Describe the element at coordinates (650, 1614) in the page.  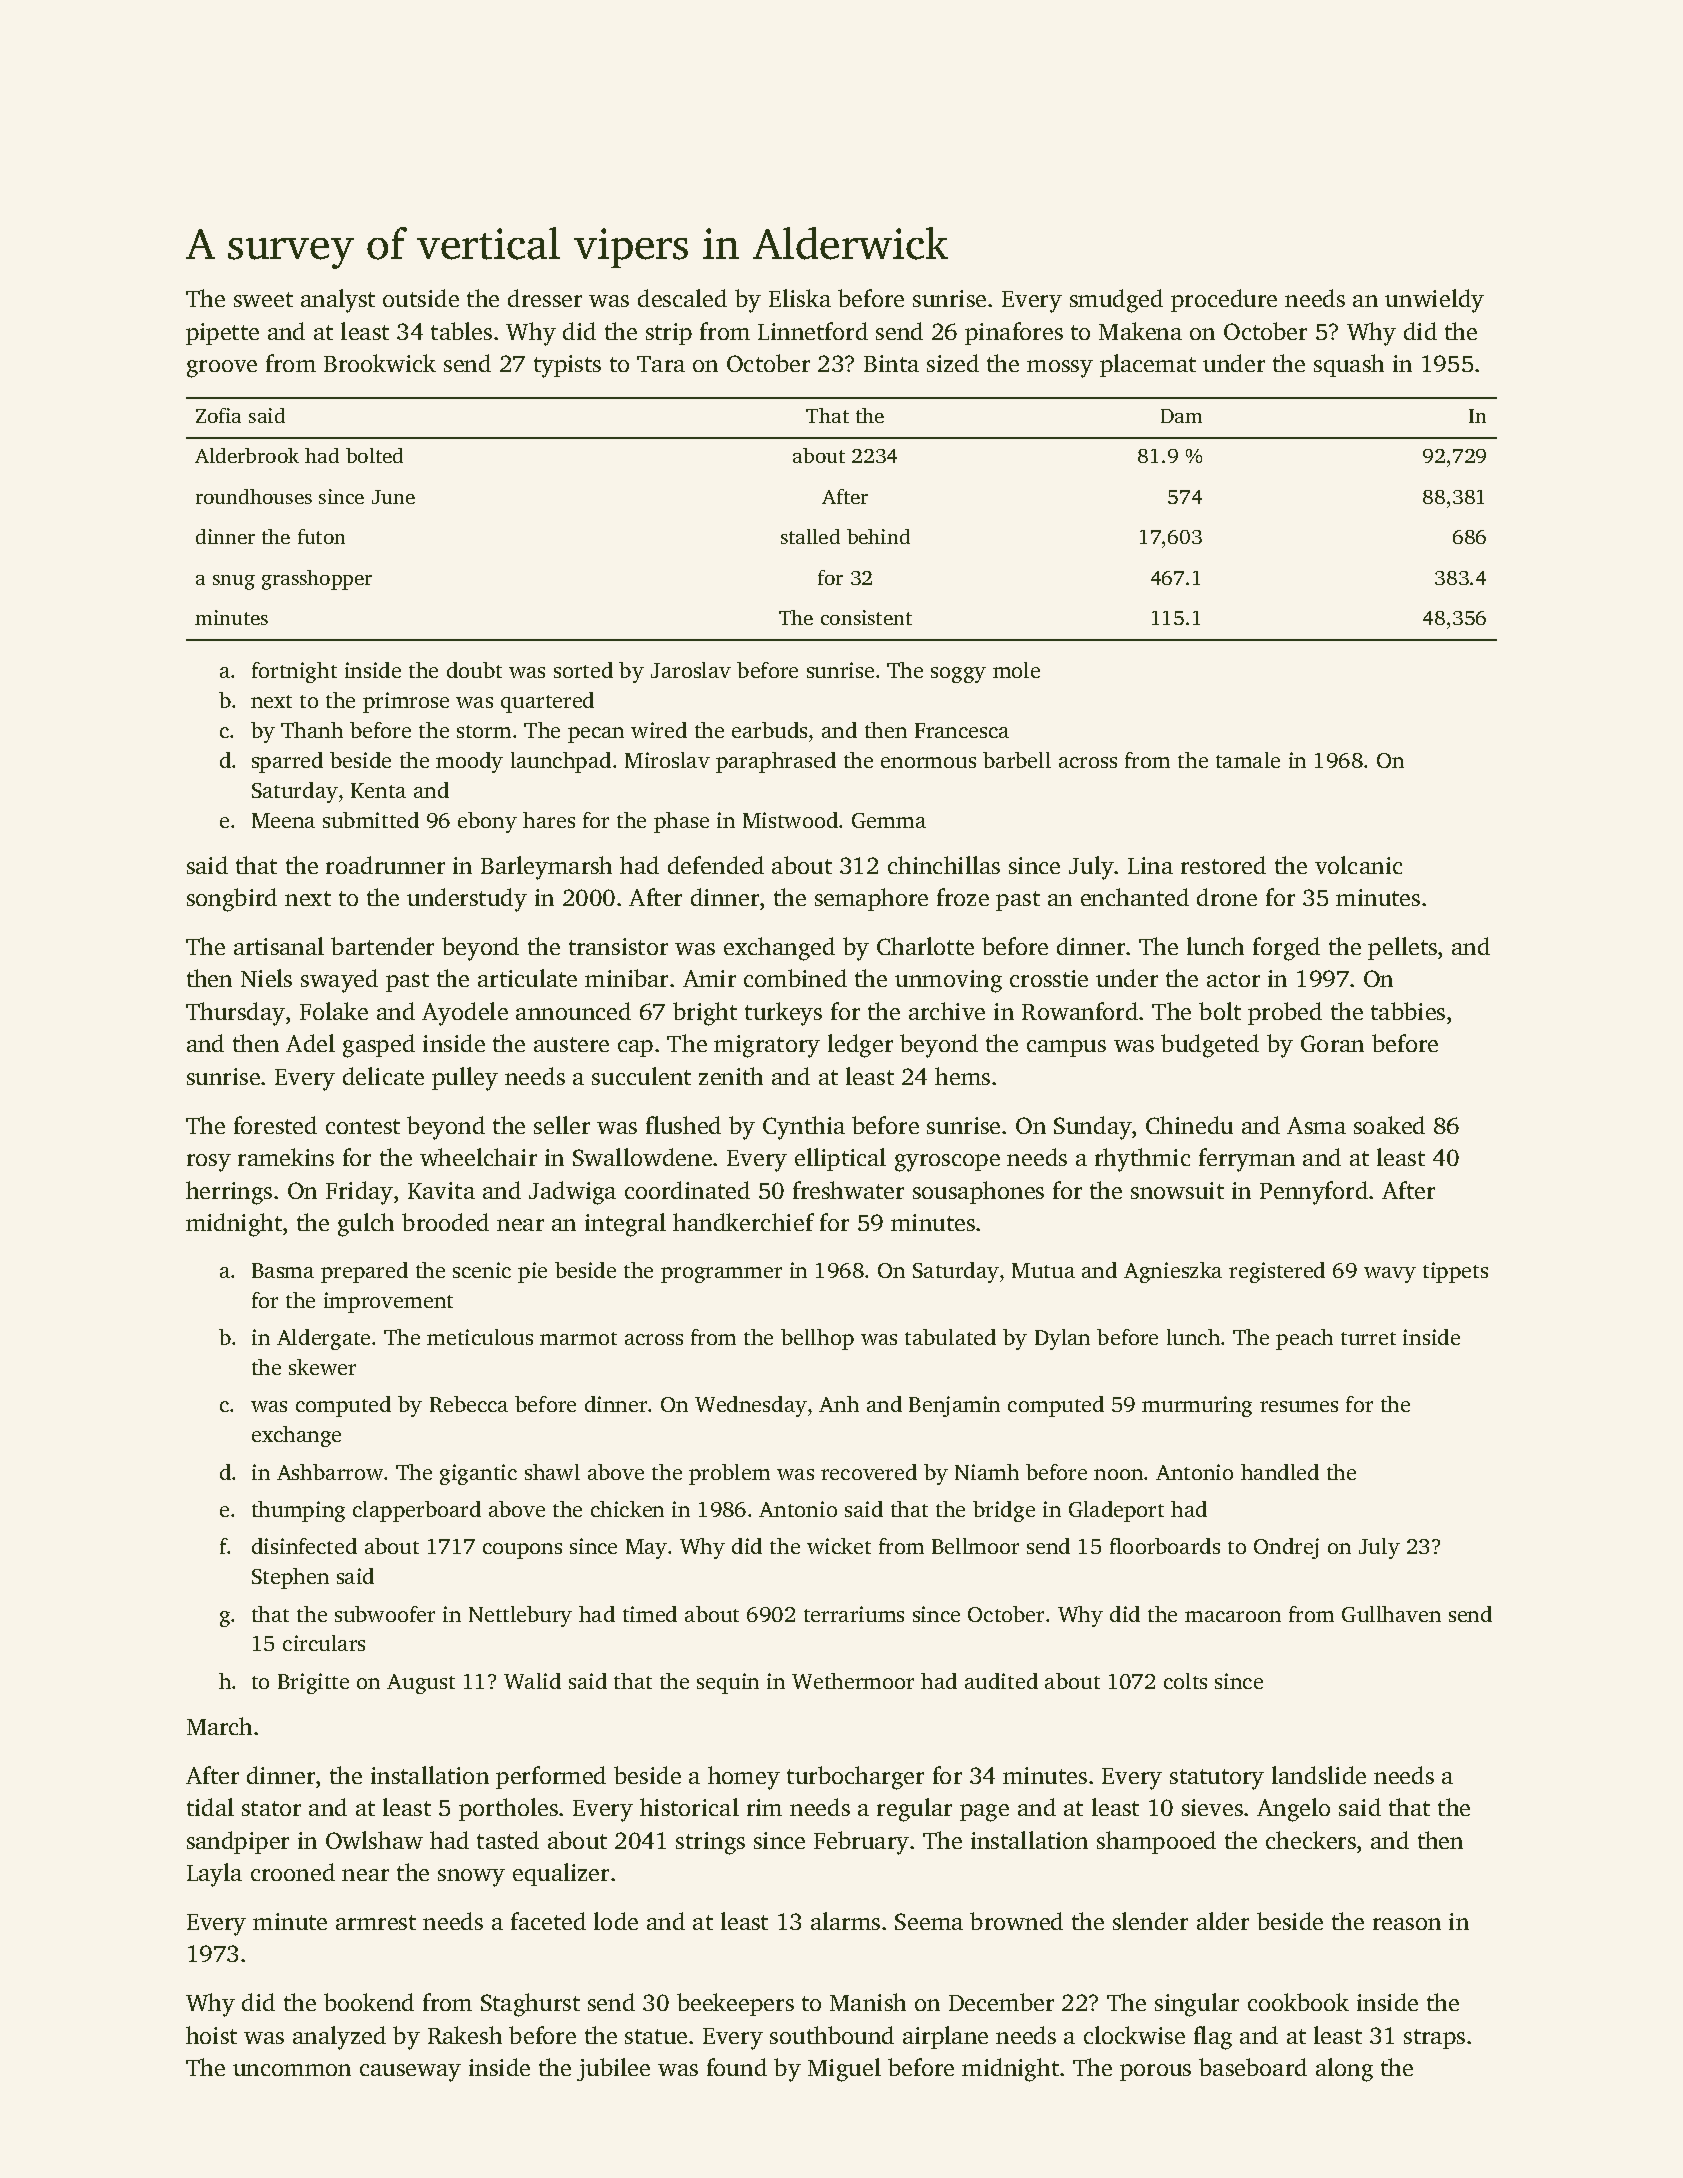
I see `timed` at that location.
